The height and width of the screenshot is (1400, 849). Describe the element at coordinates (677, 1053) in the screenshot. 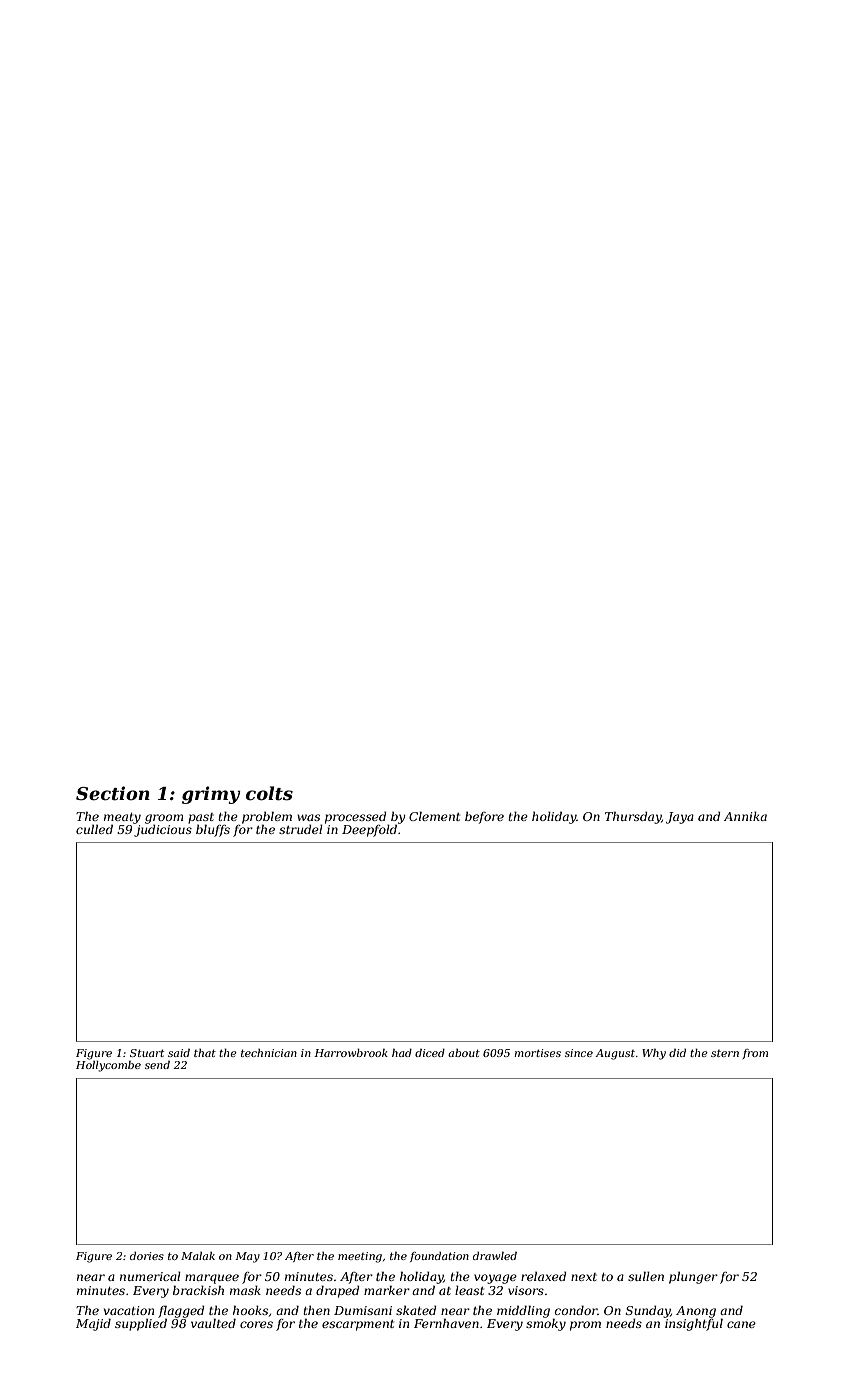

I see `did` at that location.
